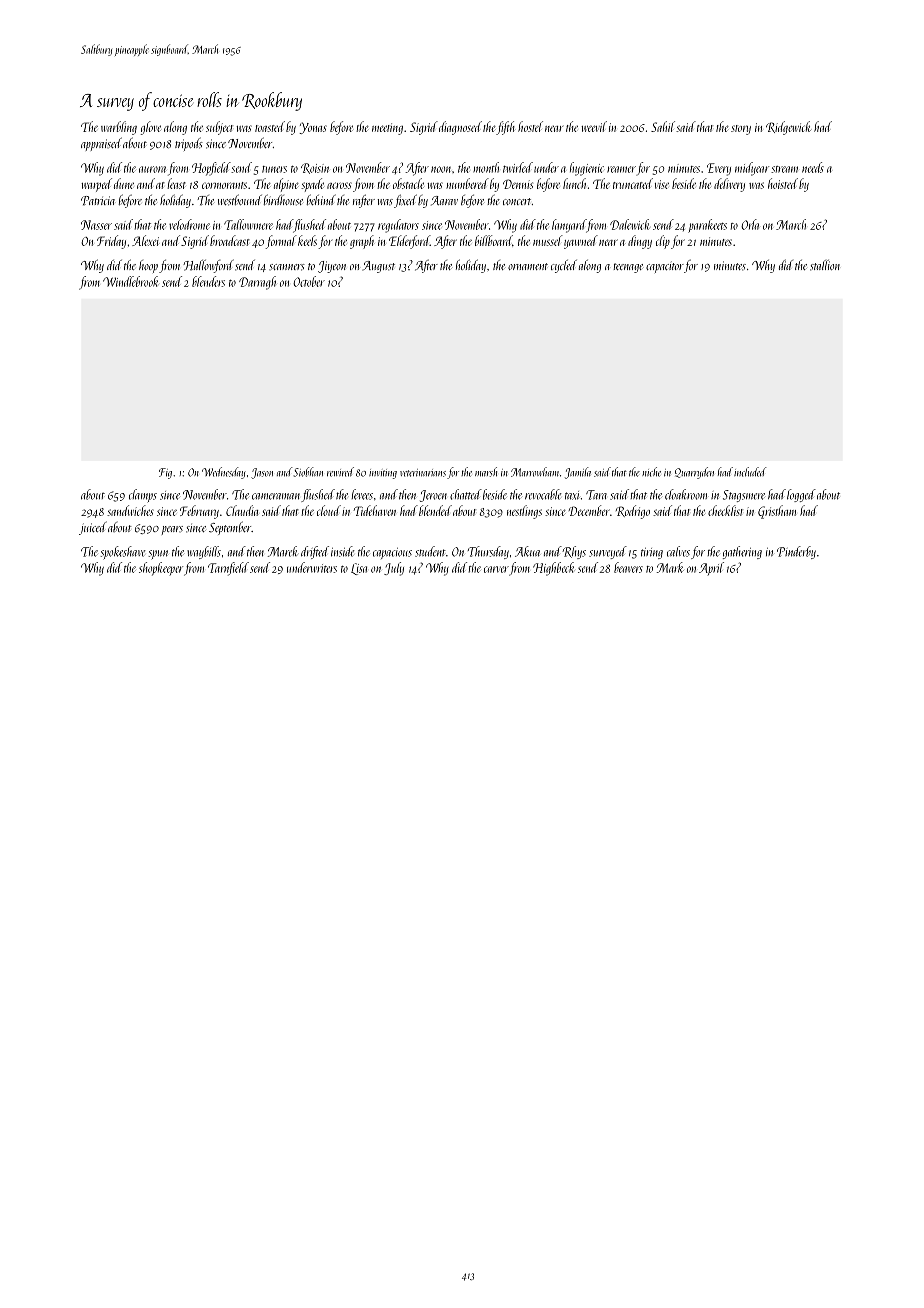 Image resolution: width=924 pixels, height=1308 pixels. What do you see at coordinates (423, 473) in the screenshot?
I see `veterinarians` at bounding box center [423, 473].
